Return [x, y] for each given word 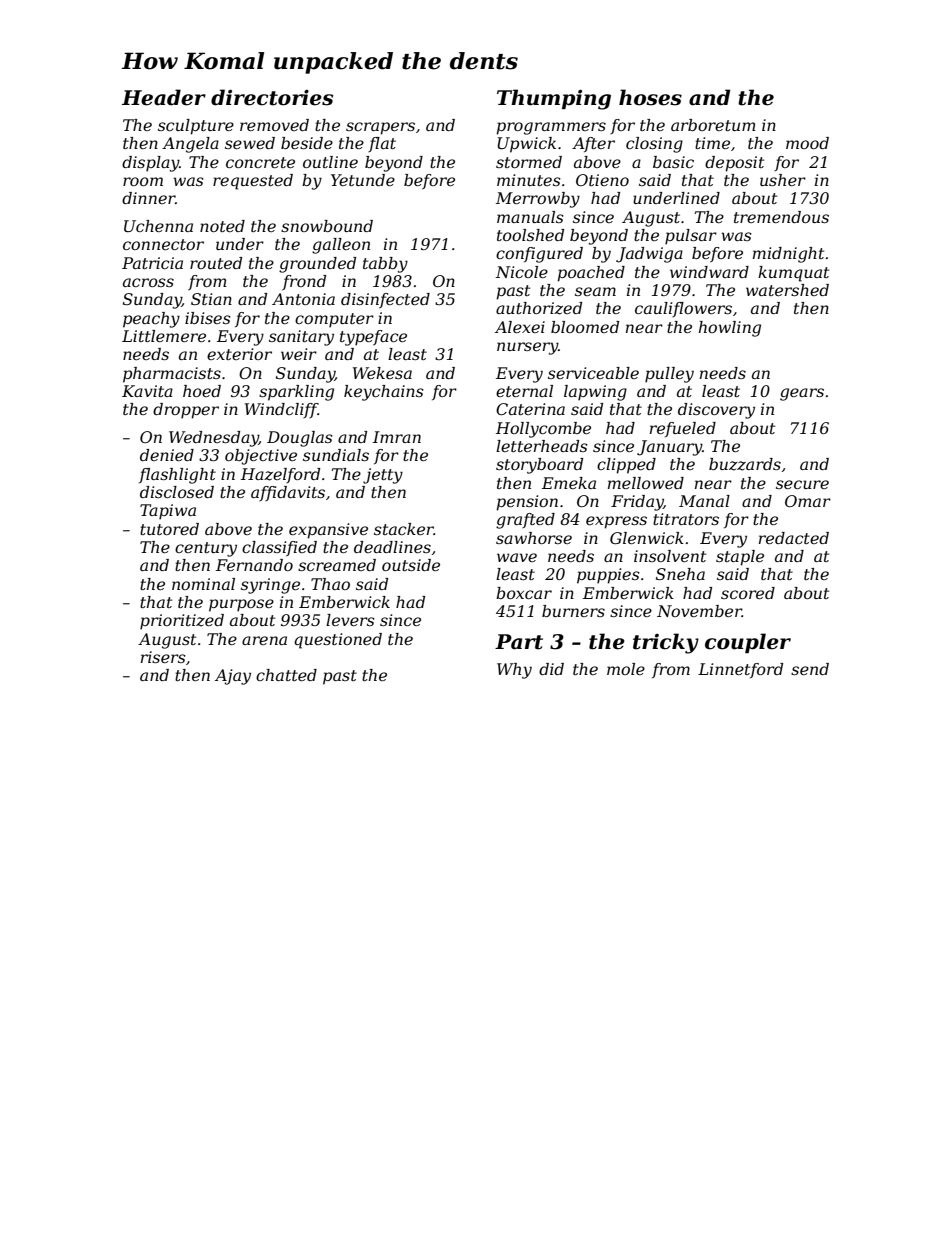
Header [164, 97]
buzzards [745, 464]
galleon [341, 246]
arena [264, 640]
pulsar [691, 237]
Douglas [300, 439]
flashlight [177, 476]
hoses [650, 97]
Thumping [554, 99]
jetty [383, 476]
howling [730, 329]
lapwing [595, 393]
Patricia [152, 263]
